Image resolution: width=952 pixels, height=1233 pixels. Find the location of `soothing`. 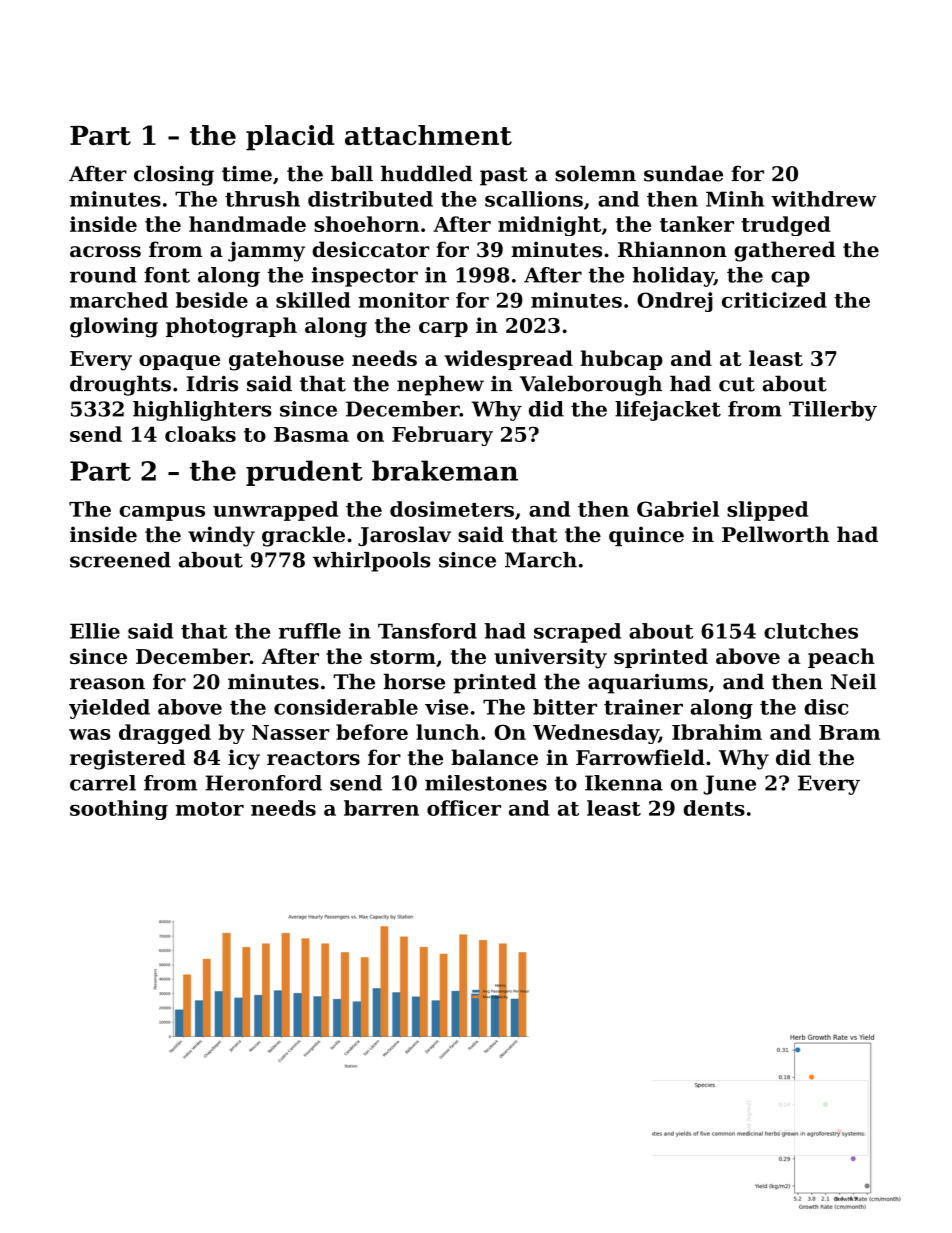

soothing is located at coordinates (119, 810).
